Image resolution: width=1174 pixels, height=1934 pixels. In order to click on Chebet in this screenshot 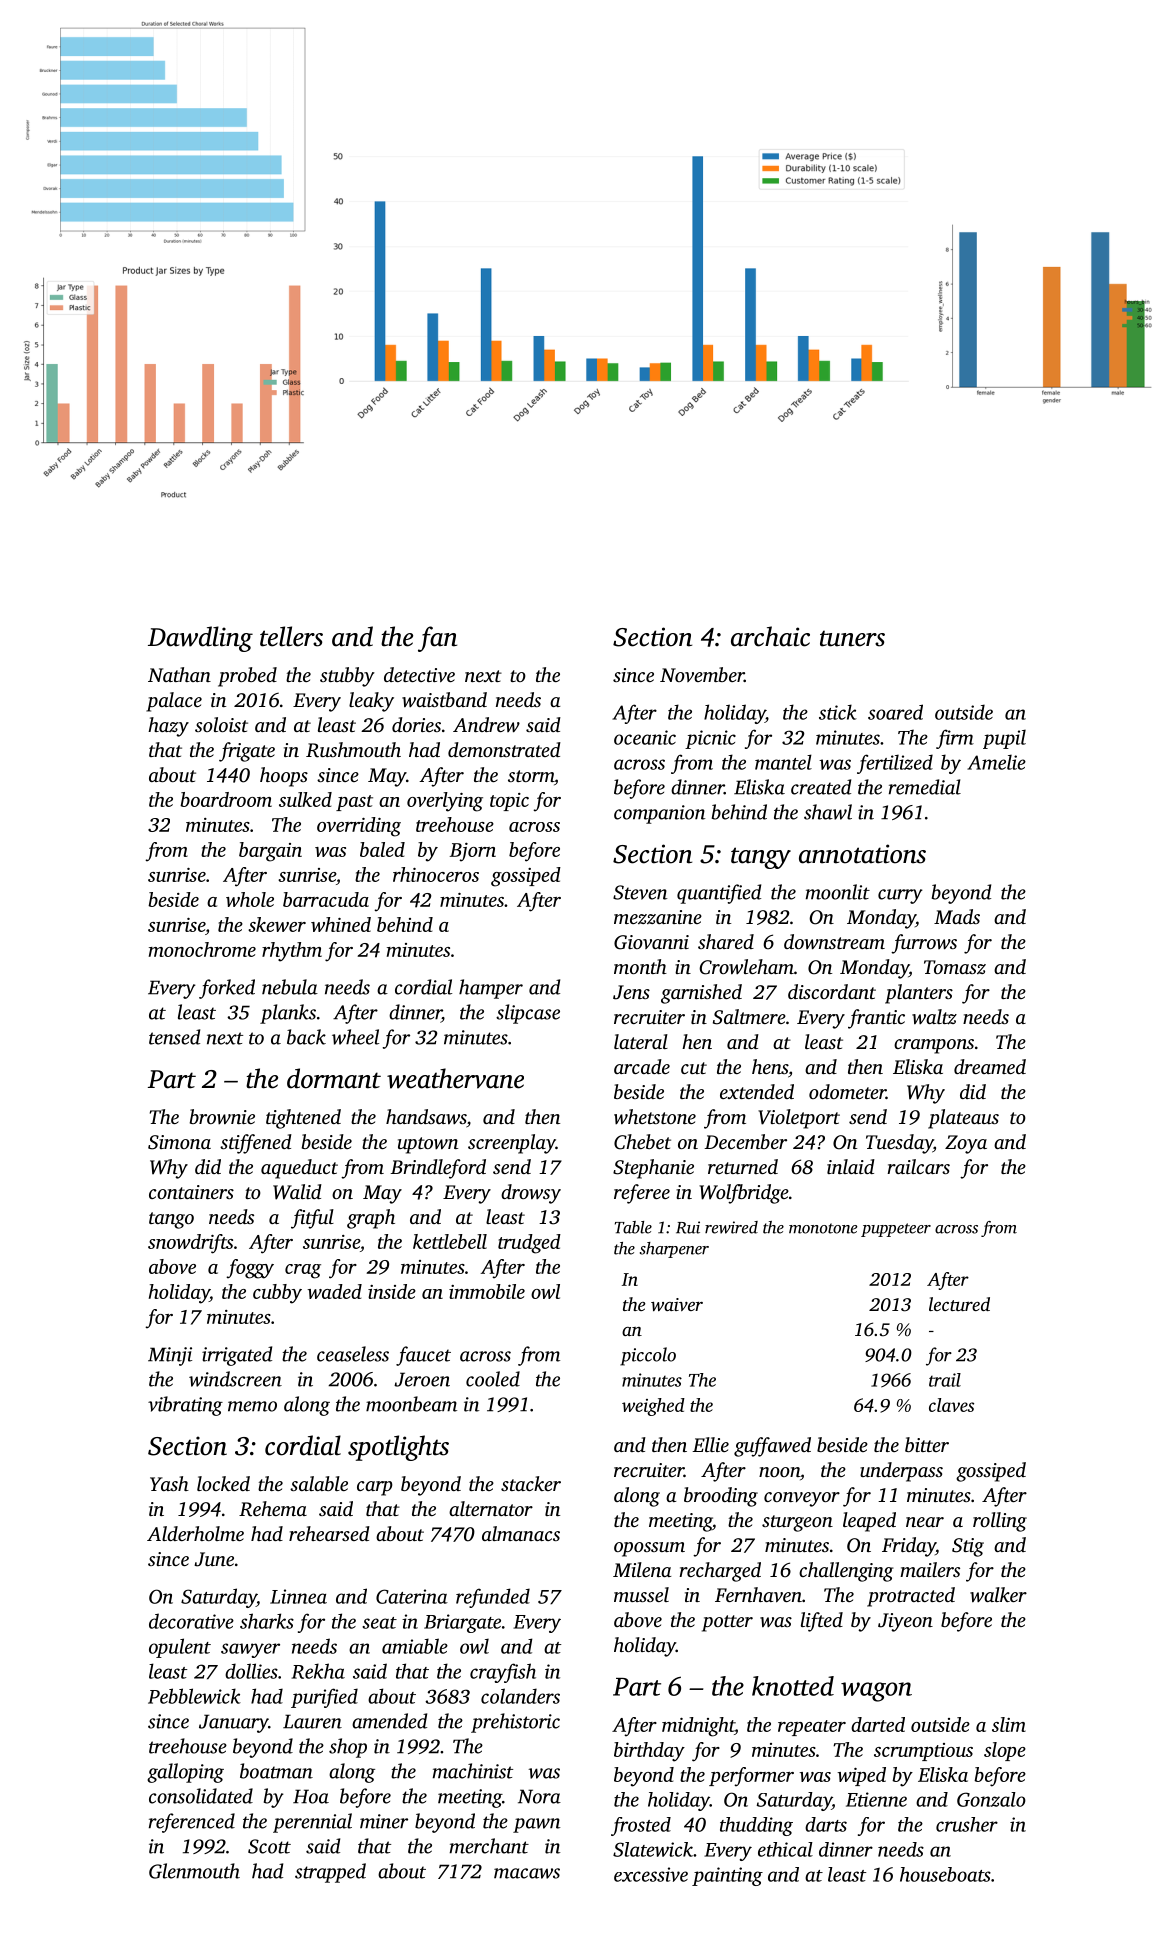, I will do `click(642, 1142)`.
